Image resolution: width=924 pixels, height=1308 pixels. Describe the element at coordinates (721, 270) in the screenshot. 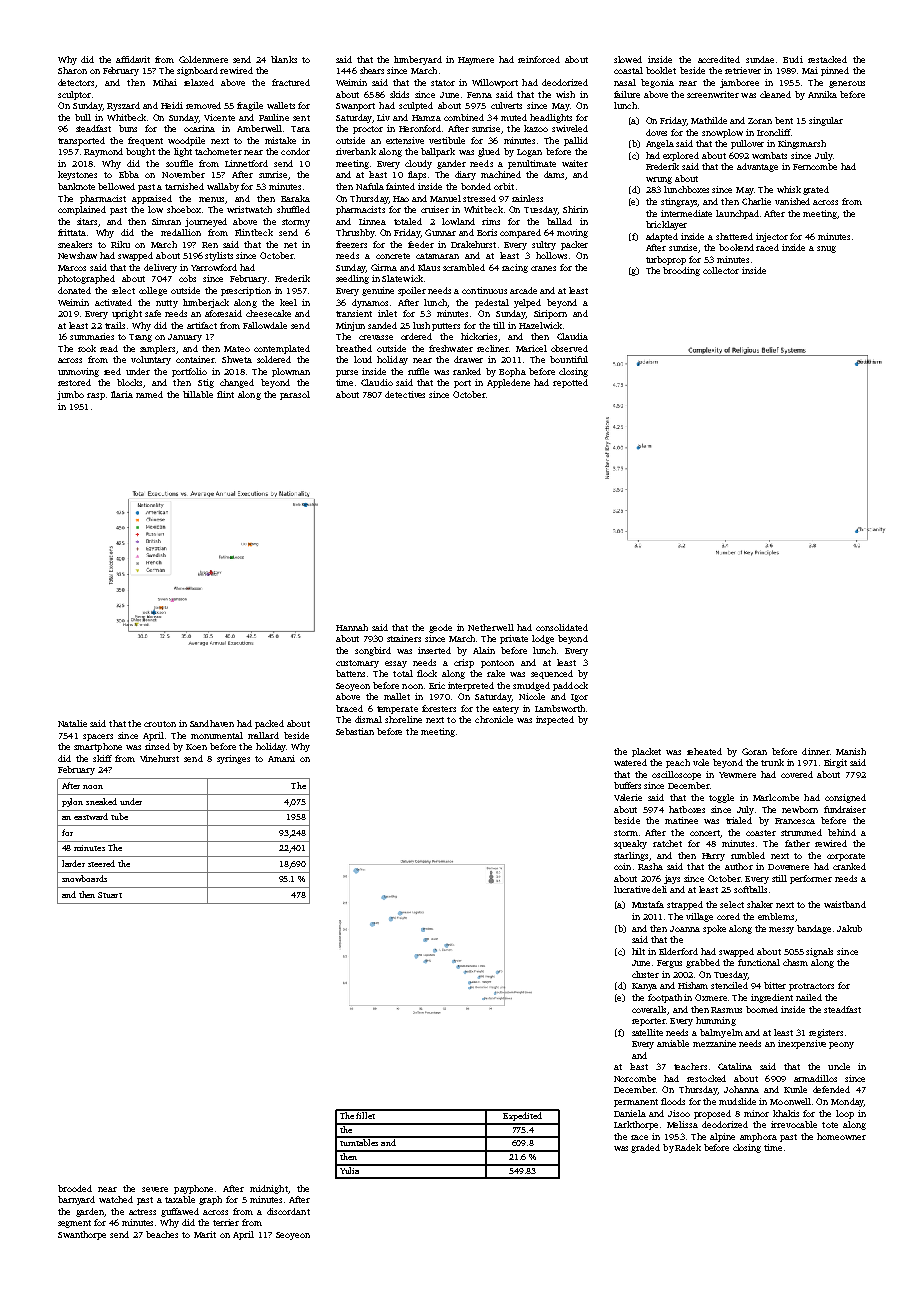

I see `collector` at that location.
